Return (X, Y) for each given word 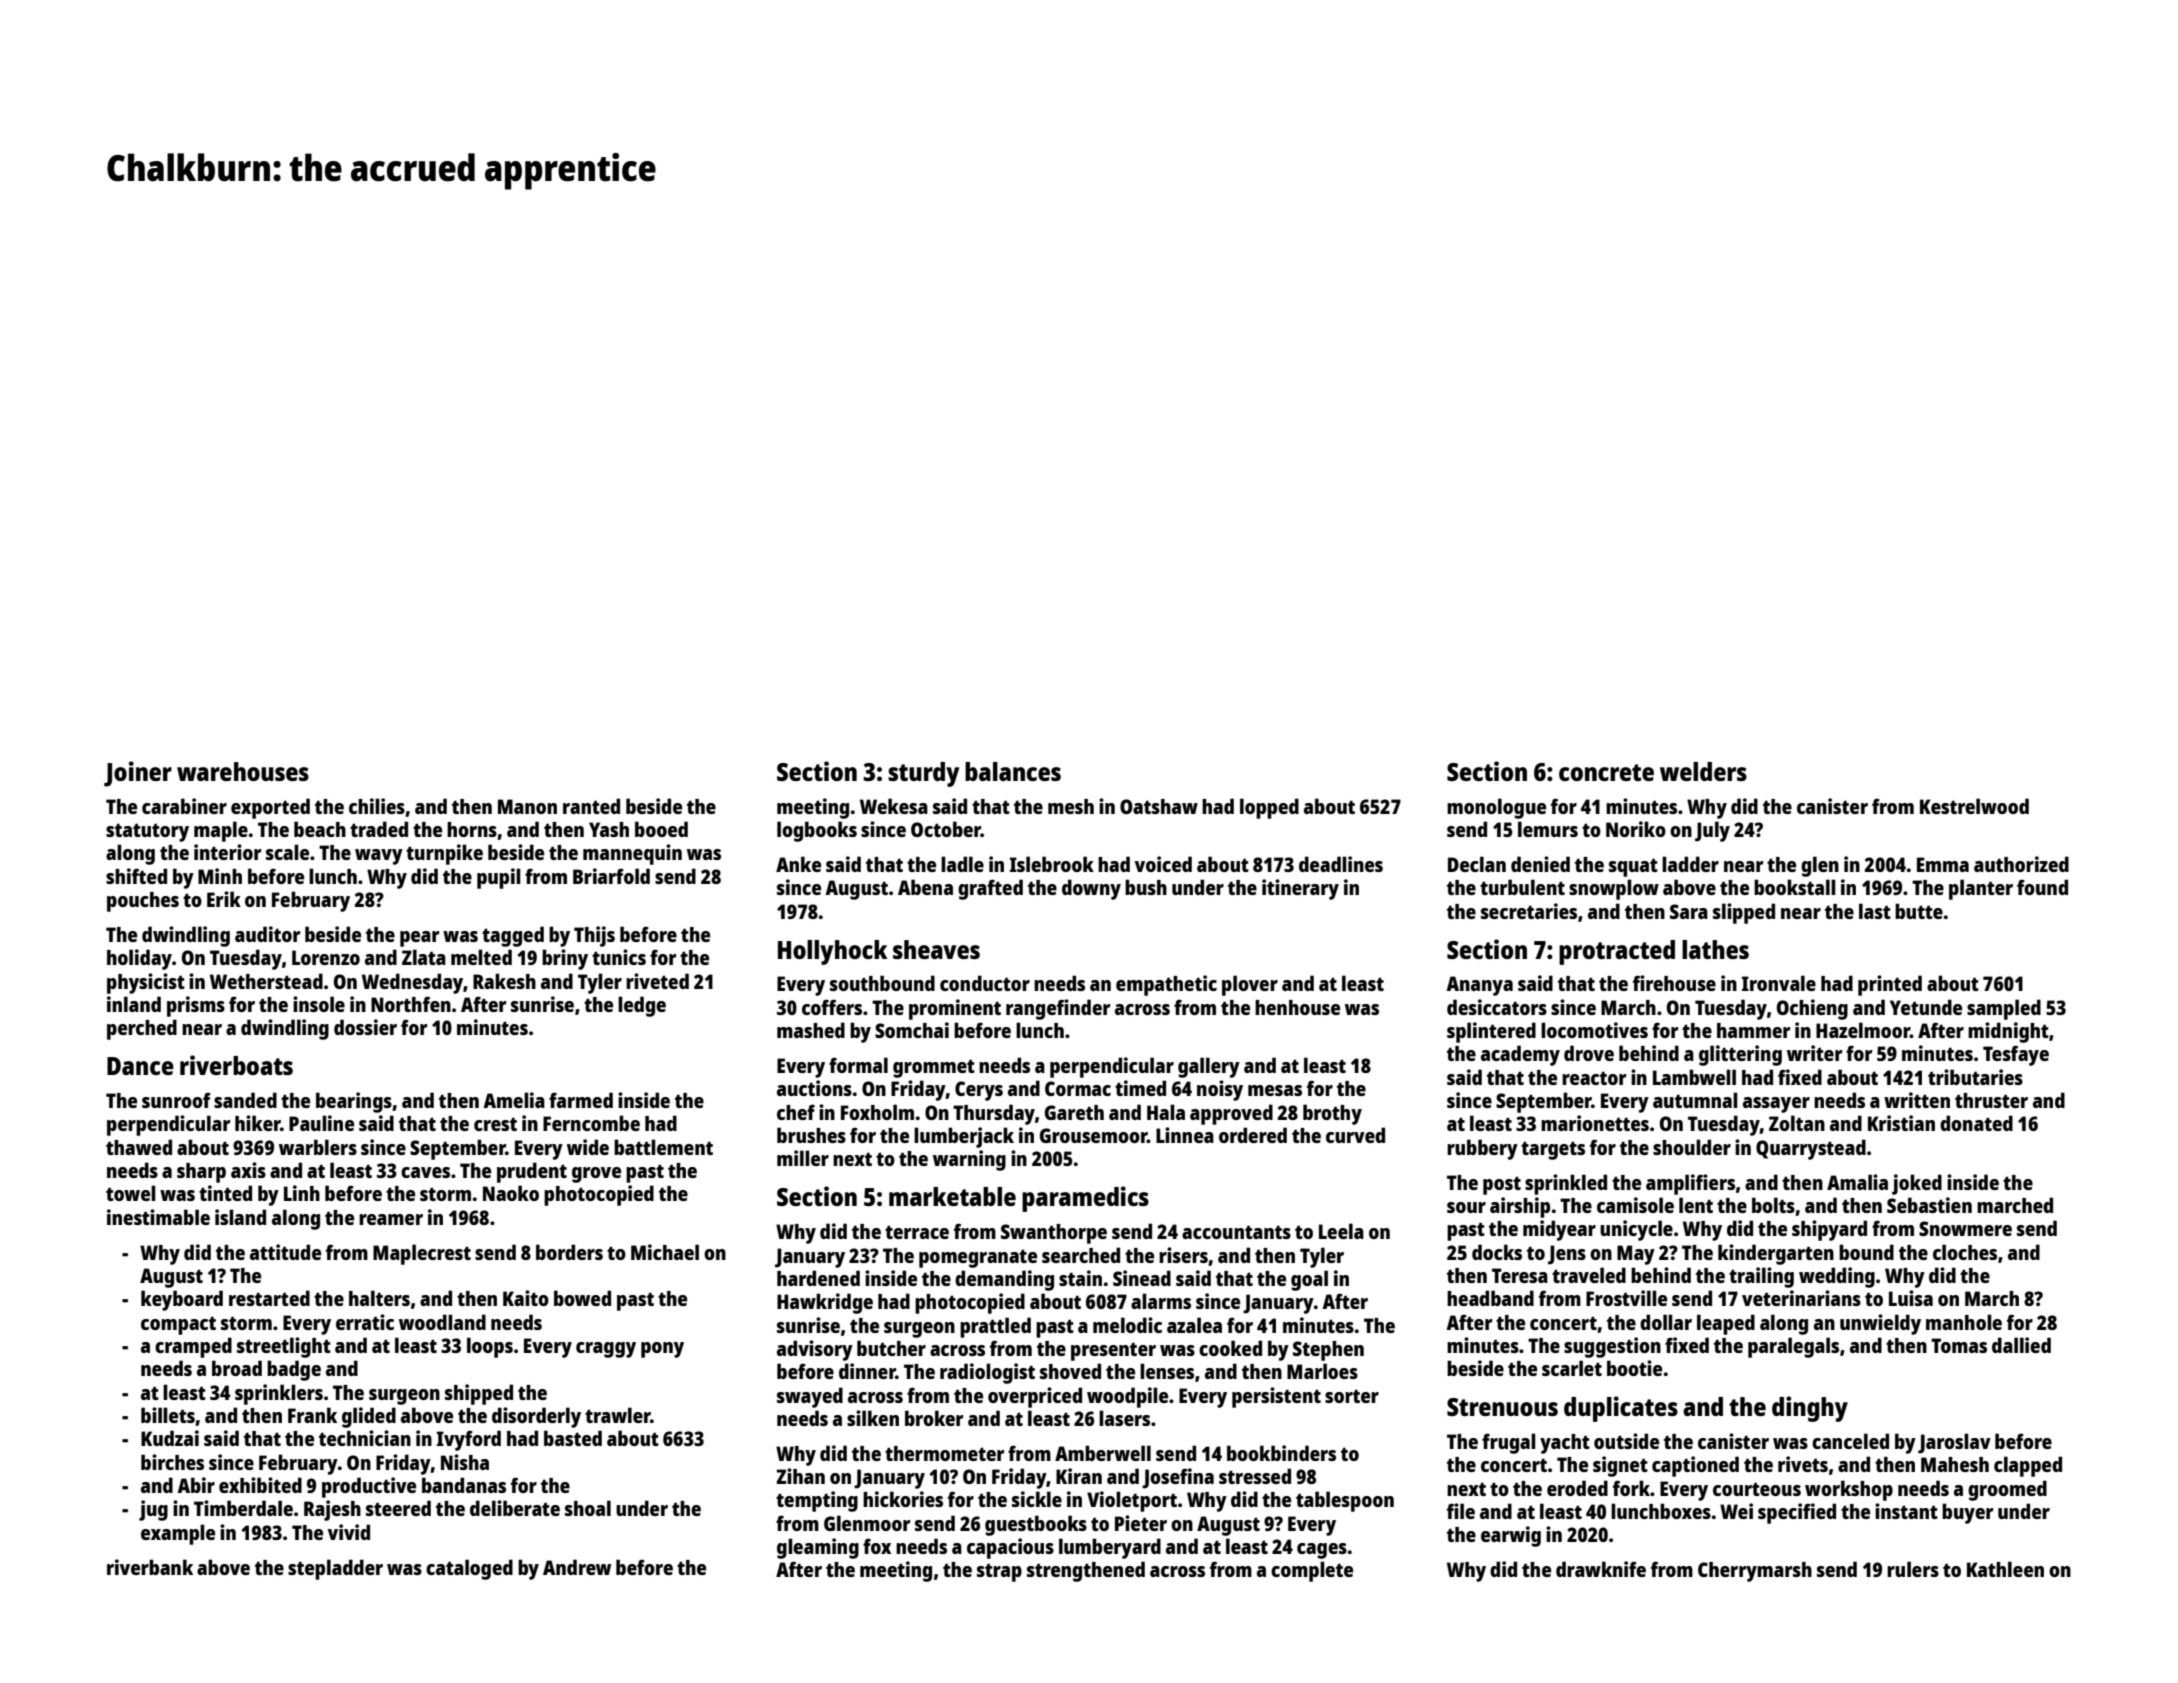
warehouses (243, 771)
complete (1312, 1571)
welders (1703, 771)
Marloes (1322, 1371)
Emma (1943, 864)
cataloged (469, 1569)
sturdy (923, 774)
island (240, 1217)
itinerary (1300, 889)
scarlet (1572, 1368)
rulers (1913, 1569)
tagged (513, 936)
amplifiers (1690, 1184)
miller (803, 1158)
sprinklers (279, 1394)
